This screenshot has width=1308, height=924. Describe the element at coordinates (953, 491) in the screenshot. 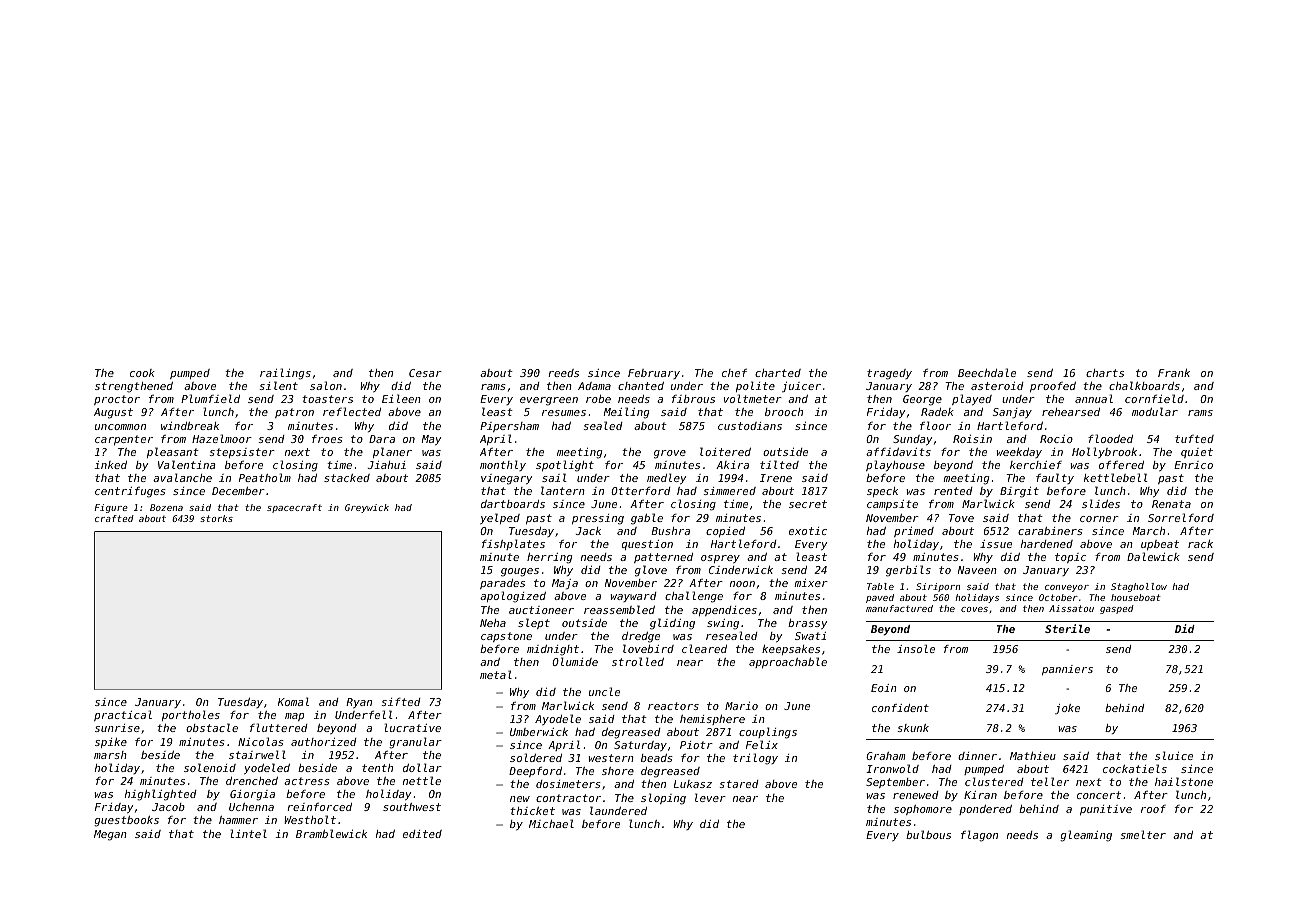

I see `rented` at that location.
